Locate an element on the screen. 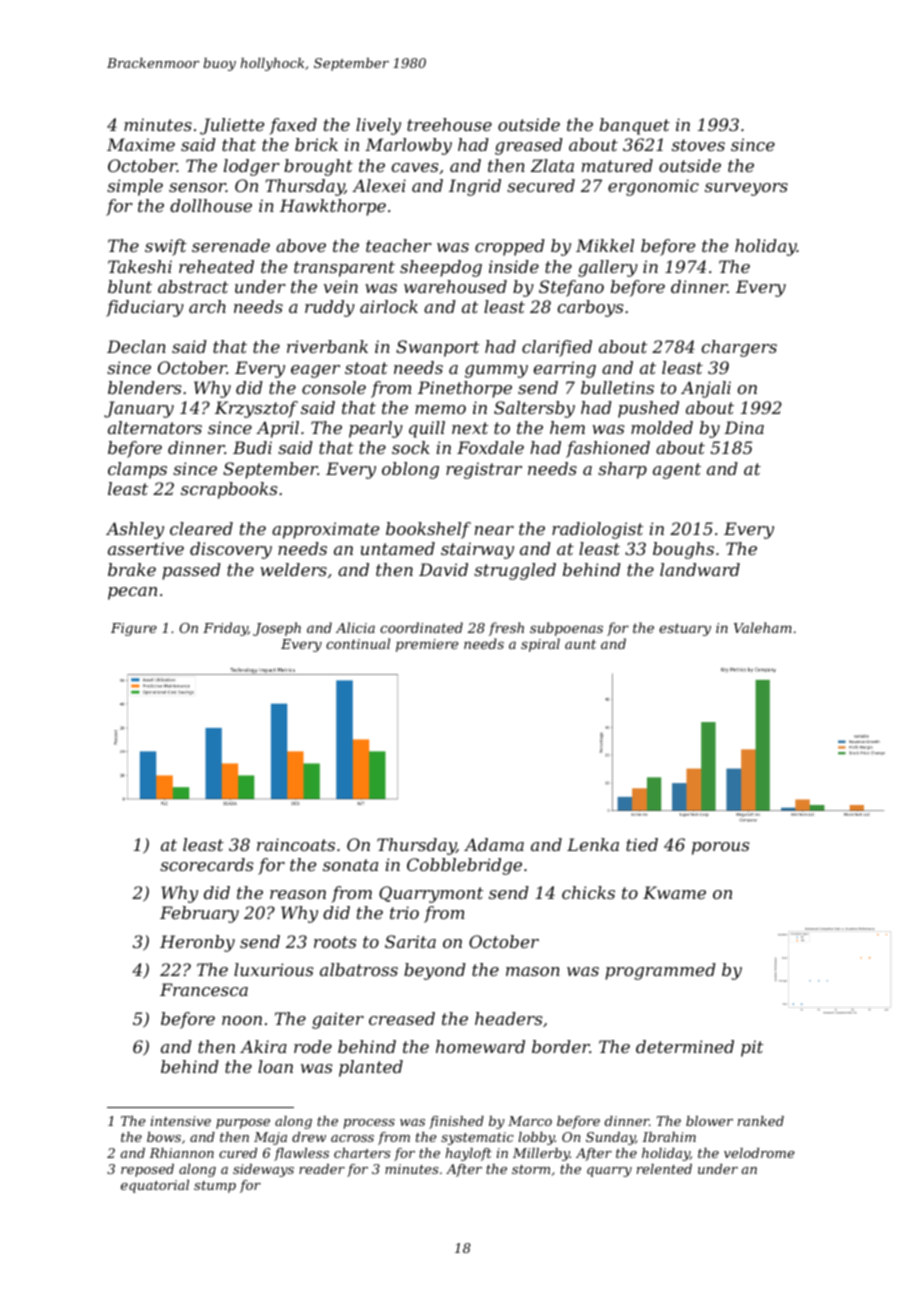 This screenshot has height=1316, width=908. porous is located at coordinates (720, 848).
